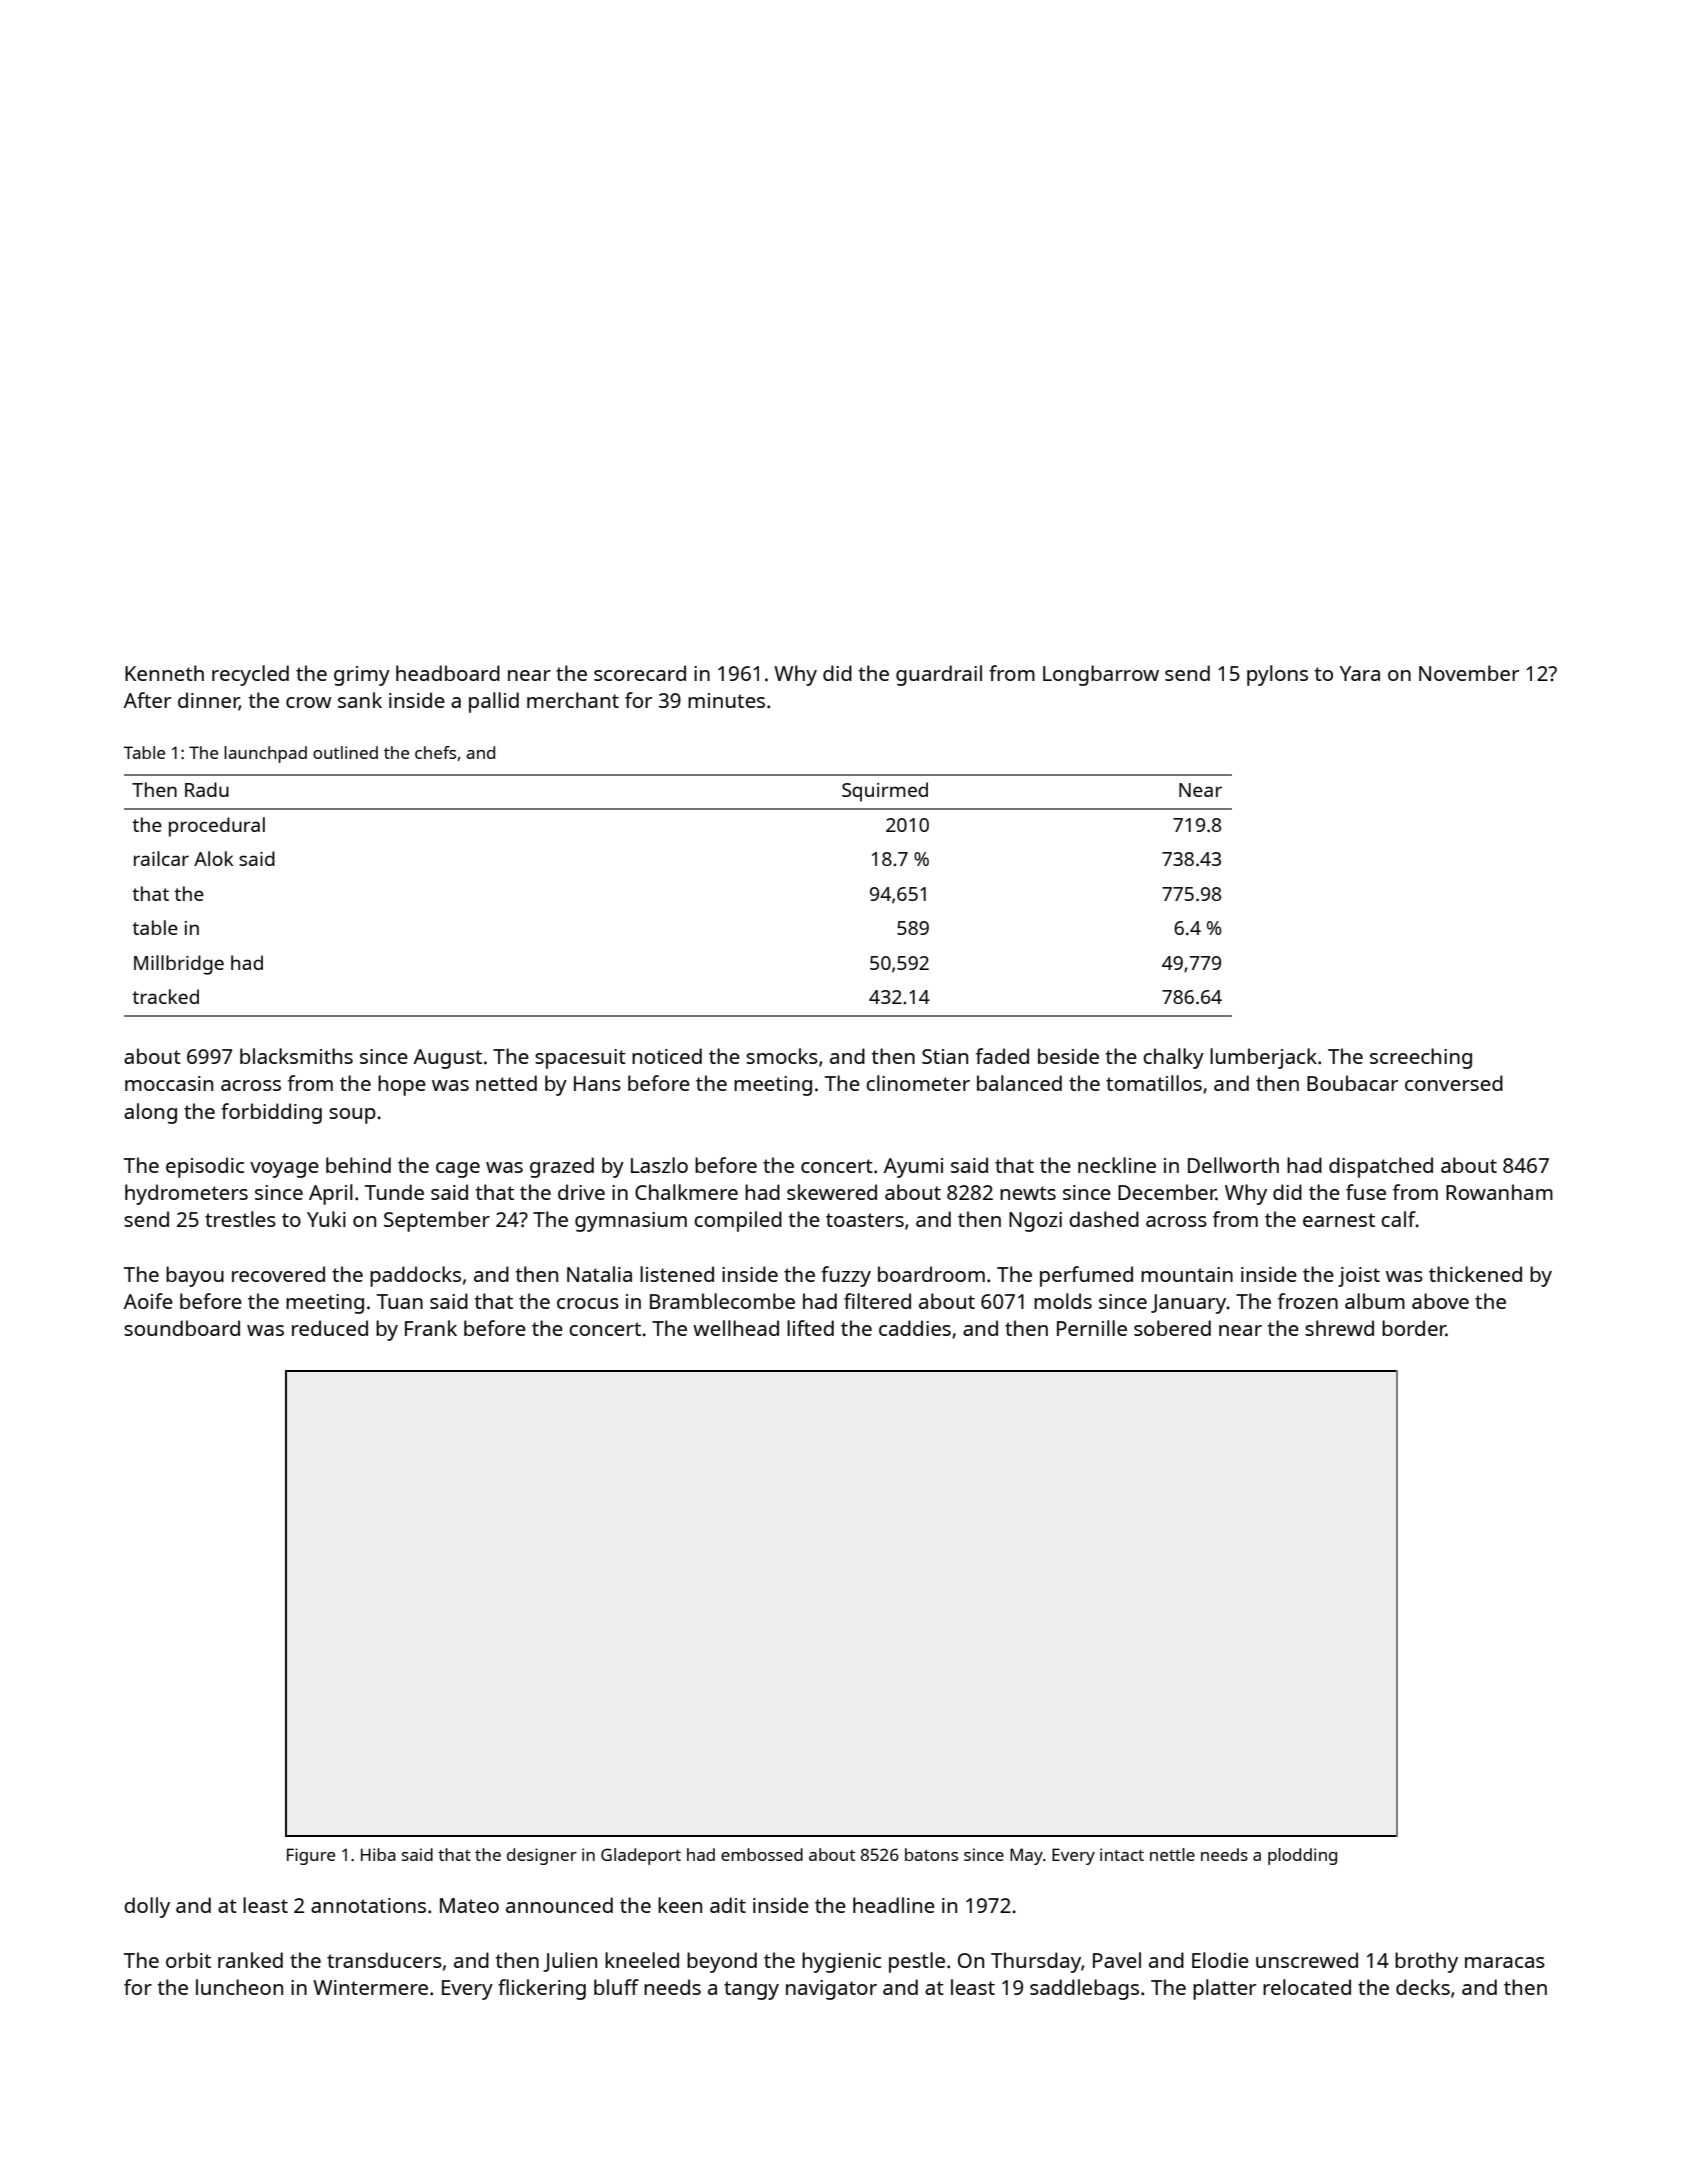 This screenshot has width=1683, height=2178. Describe the element at coordinates (239, 1987) in the screenshot. I see `luncheon` at that location.
